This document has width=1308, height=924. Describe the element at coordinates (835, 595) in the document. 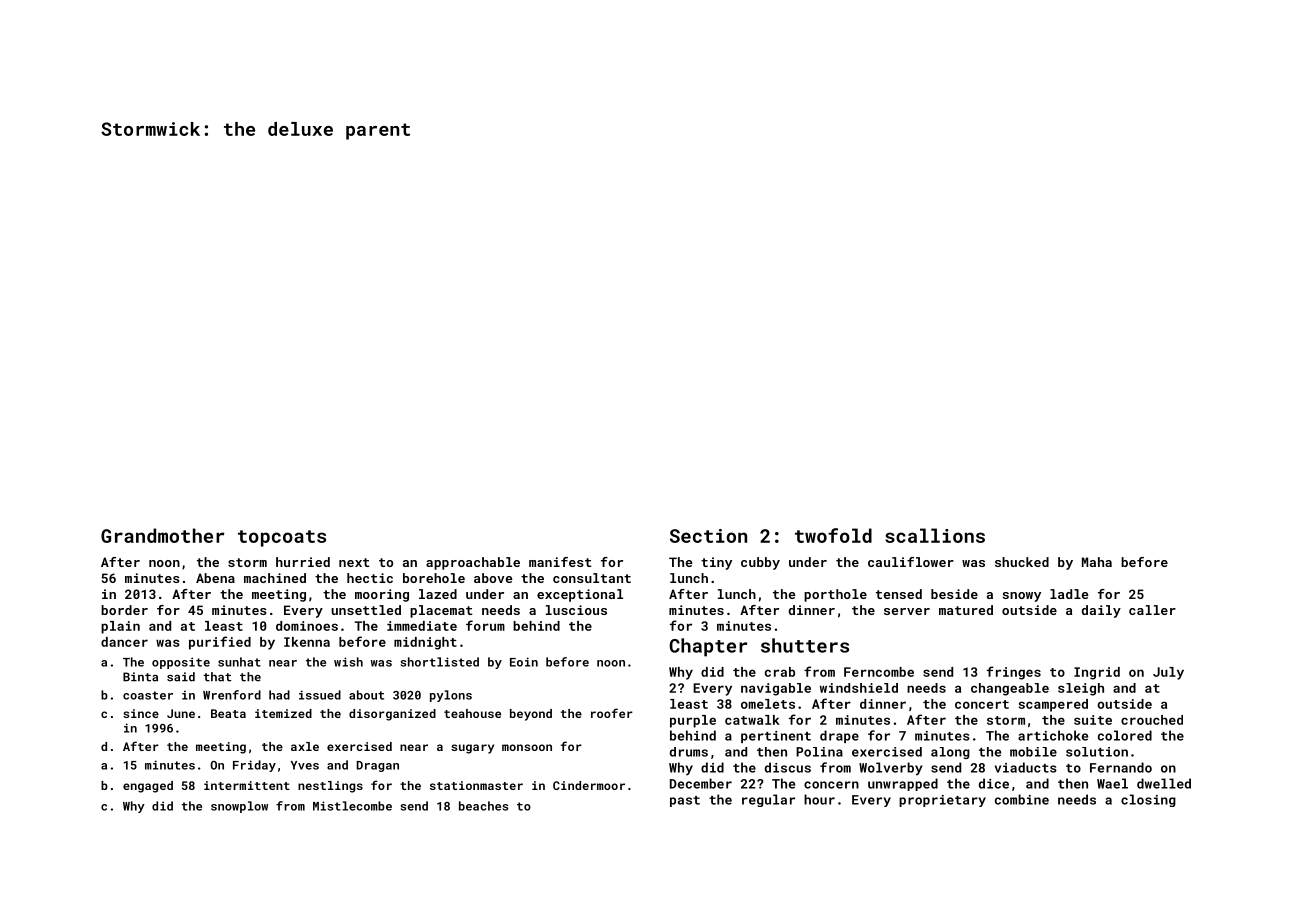

I see `porthole` at that location.
